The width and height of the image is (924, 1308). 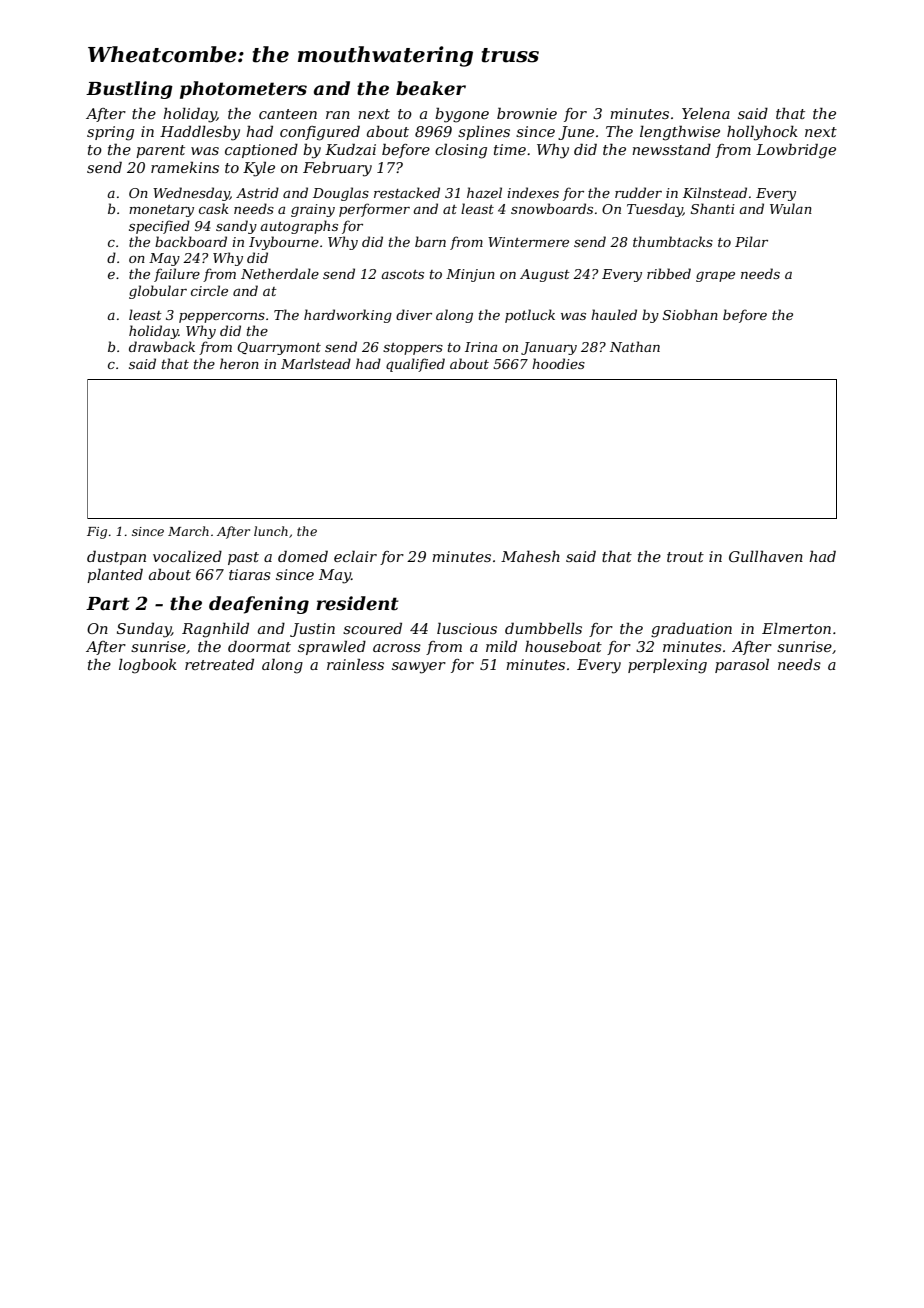 What do you see at coordinates (685, 557) in the image?
I see `trout` at bounding box center [685, 557].
